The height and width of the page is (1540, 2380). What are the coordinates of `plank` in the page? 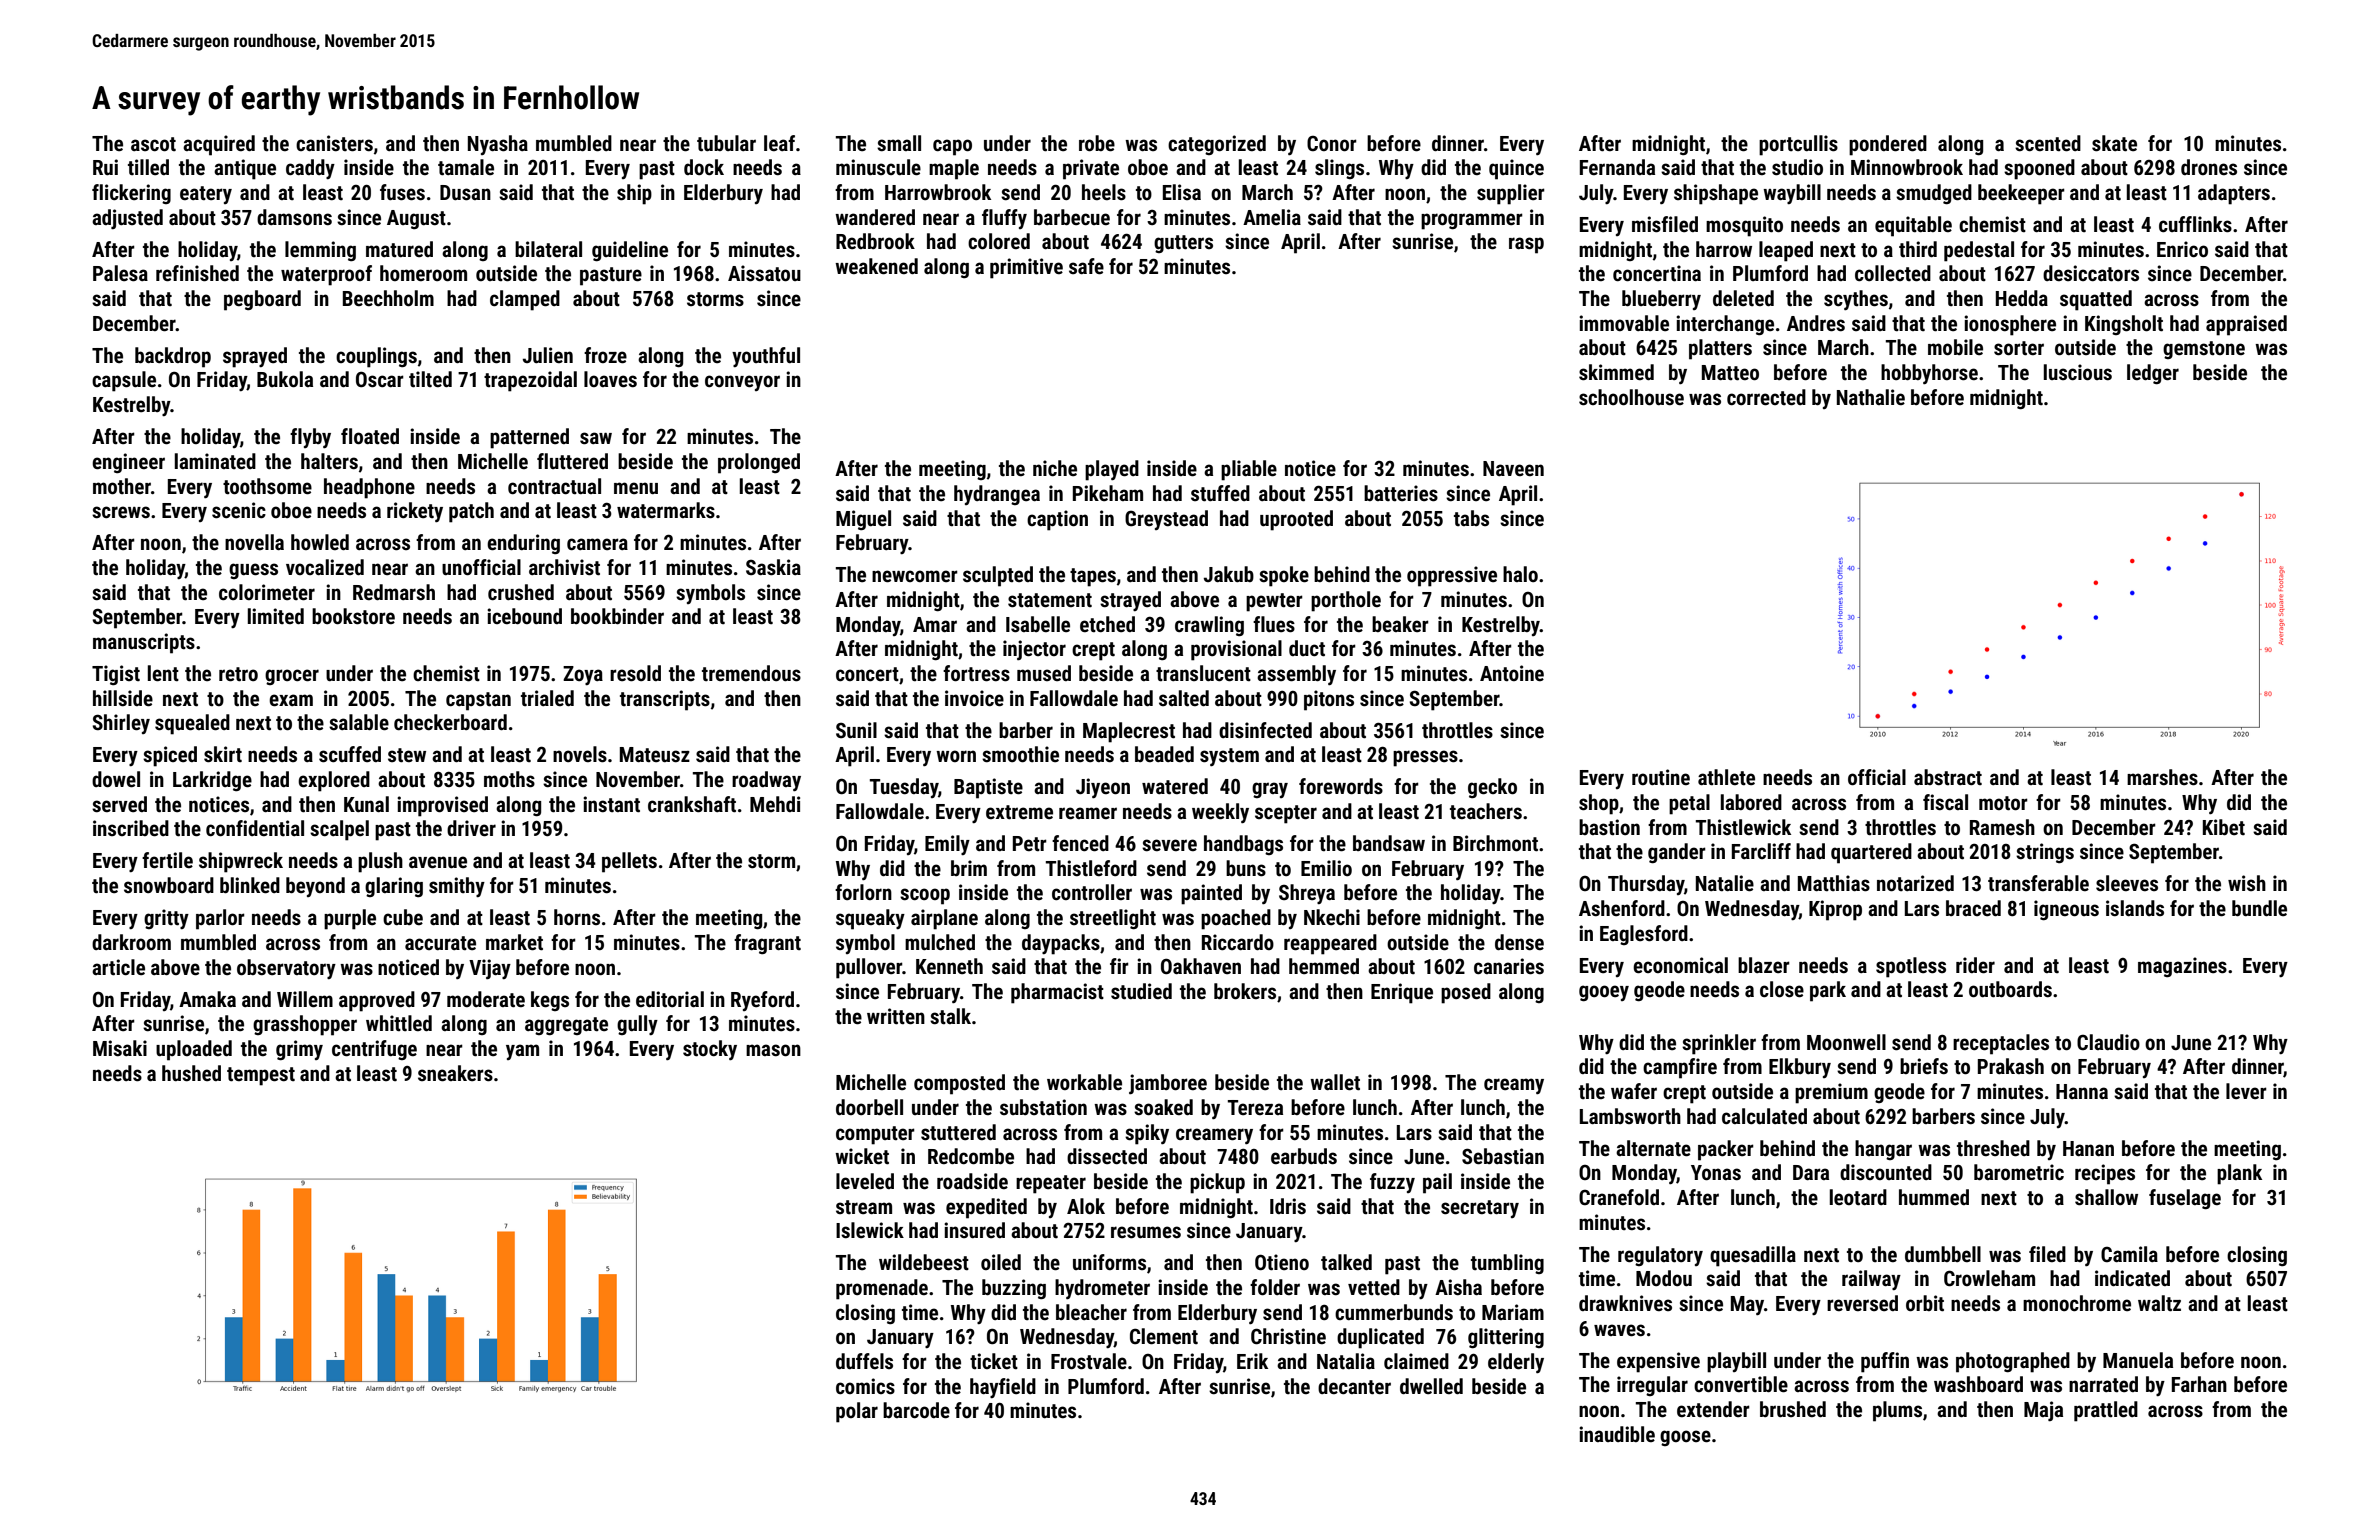 It's located at (2239, 1174).
